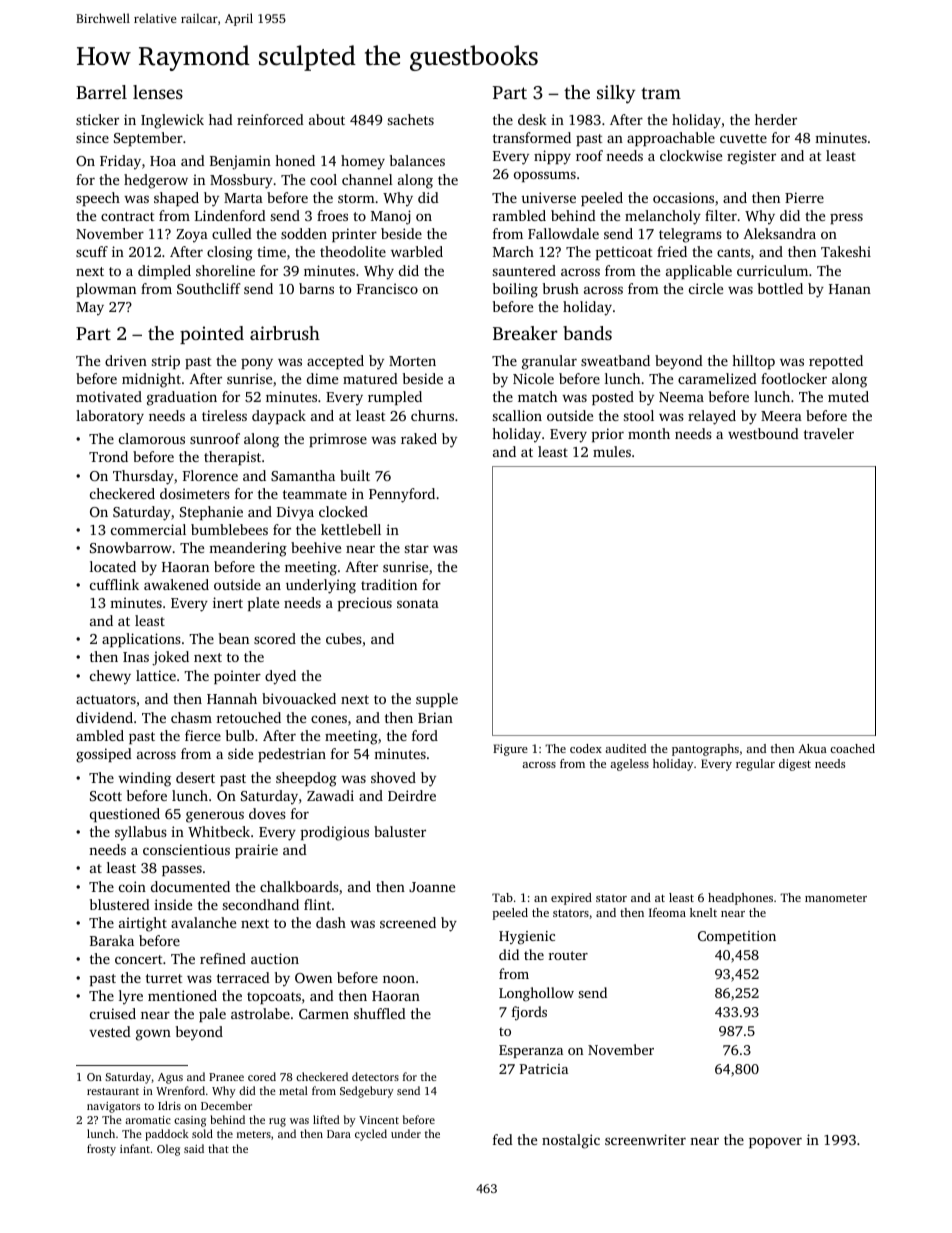 The width and height of the page is (952, 1233). Describe the element at coordinates (612, 451) in the page. I see `mules` at that location.
